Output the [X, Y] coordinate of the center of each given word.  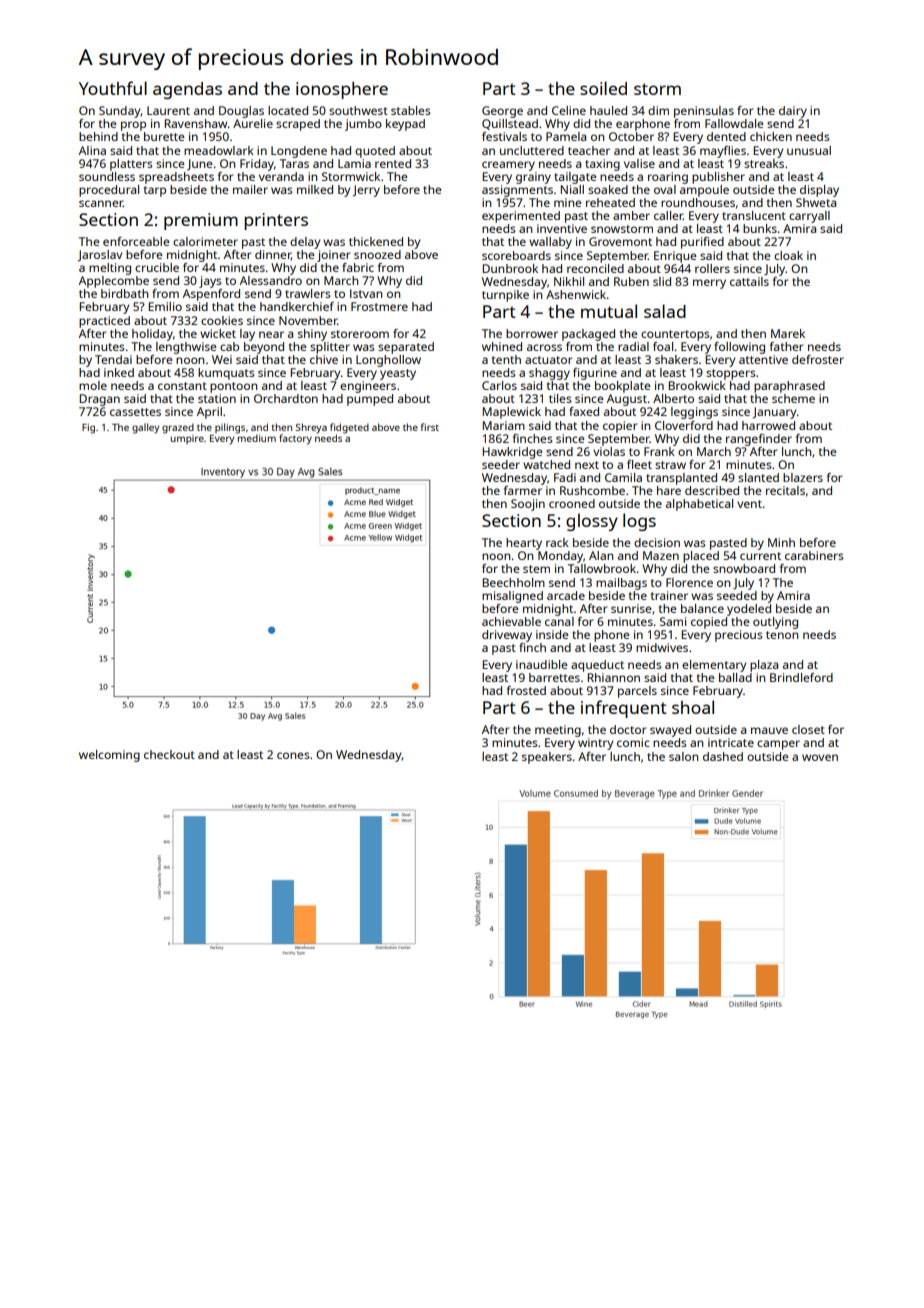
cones [293, 755]
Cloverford [684, 425]
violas [609, 451]
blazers [803, 477]
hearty [524, 544]
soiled [603, 88]
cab [229, 346]
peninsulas [704, 112]
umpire [187, 439]
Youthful [113, 88]
